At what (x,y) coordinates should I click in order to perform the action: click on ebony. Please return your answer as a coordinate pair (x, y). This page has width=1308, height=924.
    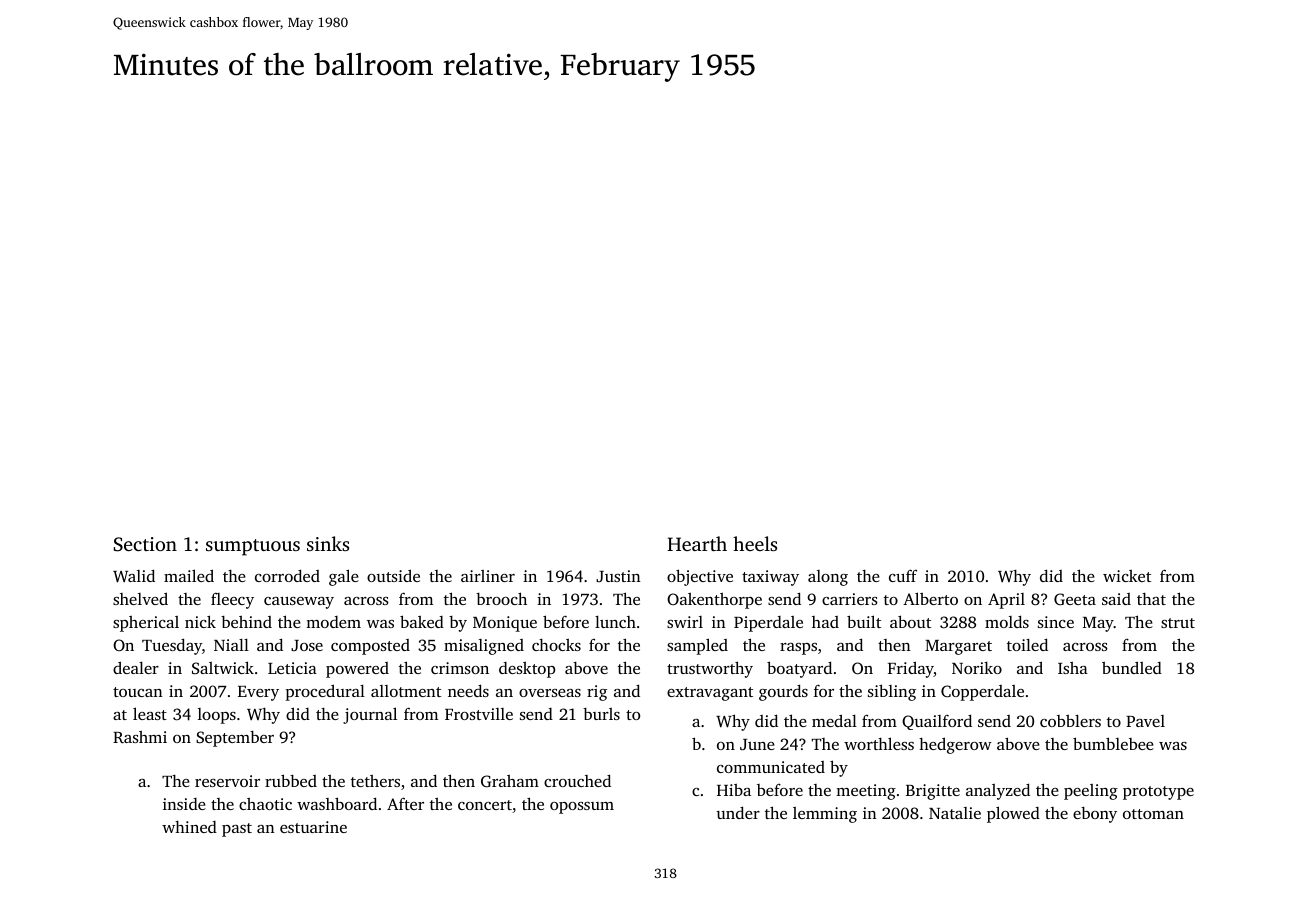
    Looking at the image, I should click on (1095, 815).
